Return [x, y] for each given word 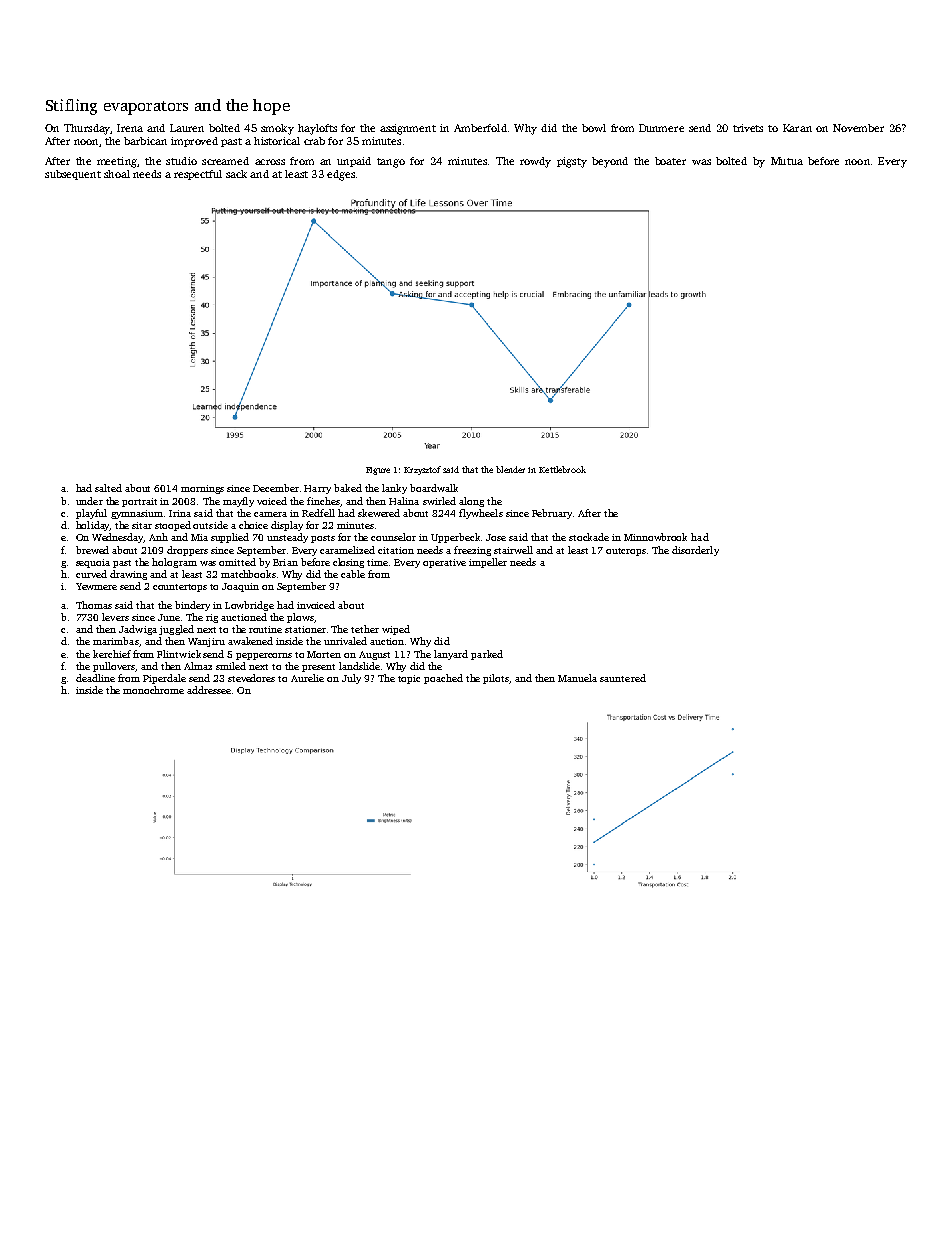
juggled [176, 630]
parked [487, 655]
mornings [202, 489]
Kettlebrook [562, 469]
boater [670, 161]
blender [510, 469]
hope [271, 107]
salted [108, 488]
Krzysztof [422, 470]
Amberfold [480, 128]
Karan [797, 128]
